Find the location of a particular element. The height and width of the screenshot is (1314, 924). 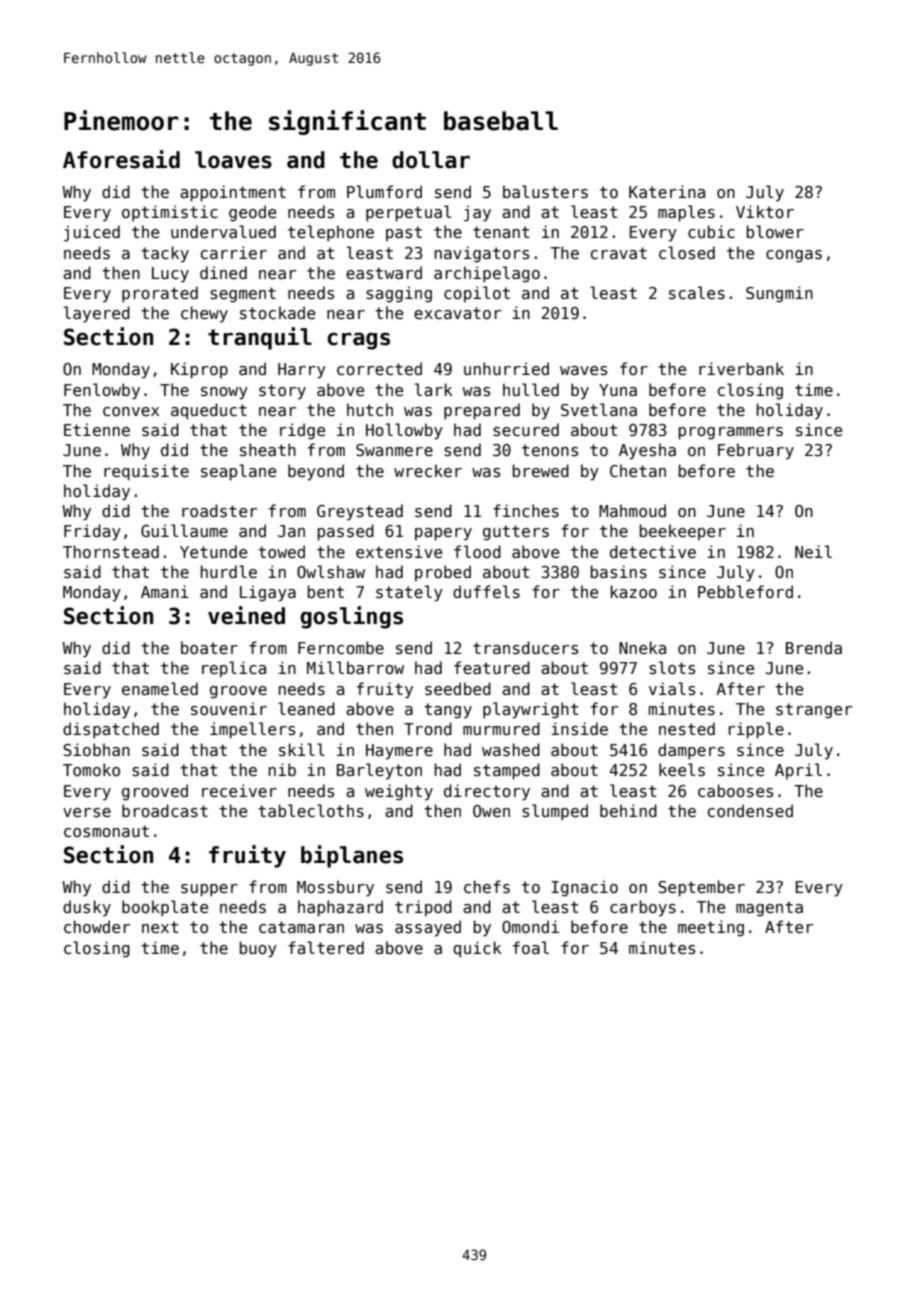

murmured is located at coordinates (501, 728).
